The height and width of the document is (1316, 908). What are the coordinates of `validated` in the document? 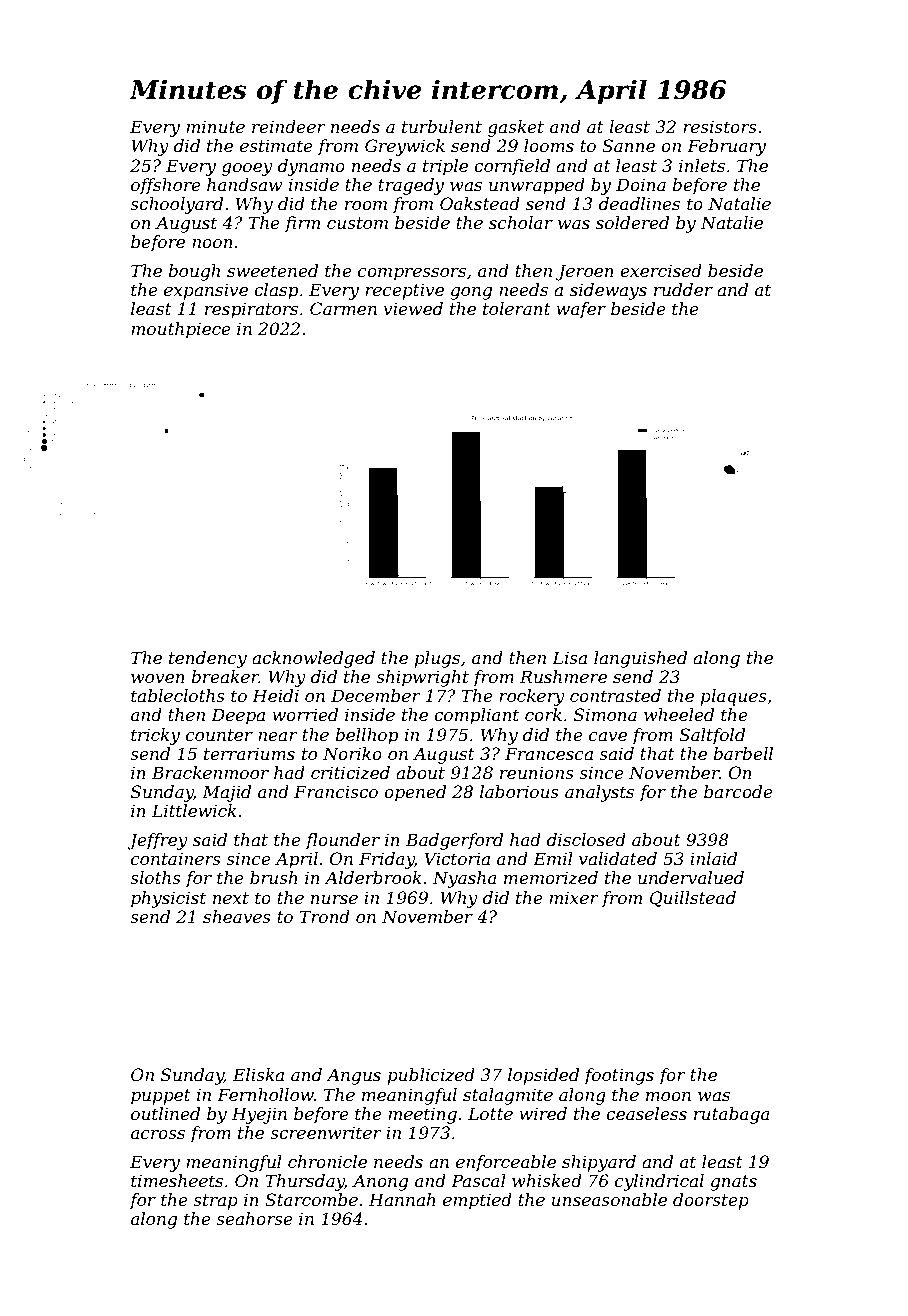 It's located at (618, 858).
